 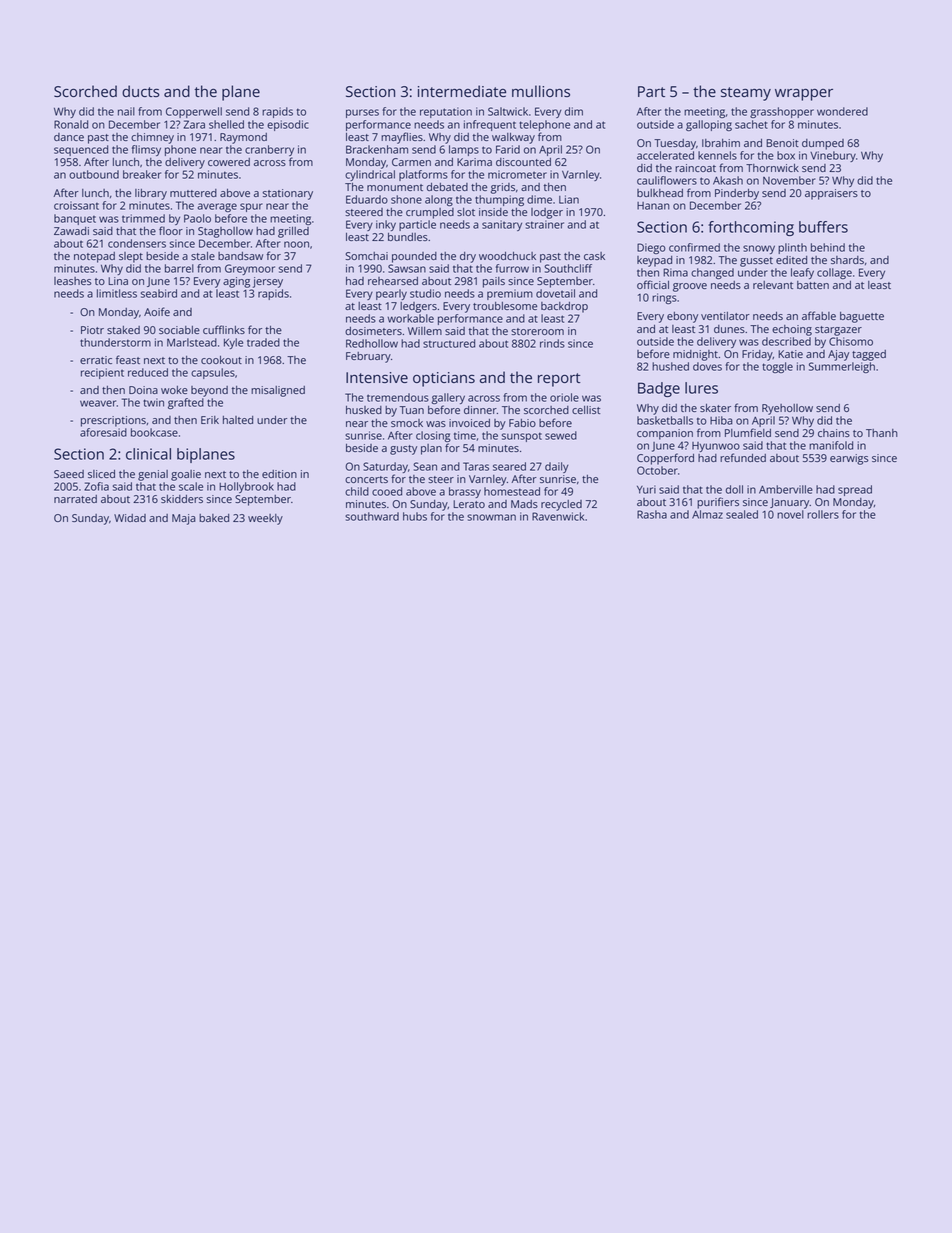 I want to click on Mads, so click(x=524, y=504).
